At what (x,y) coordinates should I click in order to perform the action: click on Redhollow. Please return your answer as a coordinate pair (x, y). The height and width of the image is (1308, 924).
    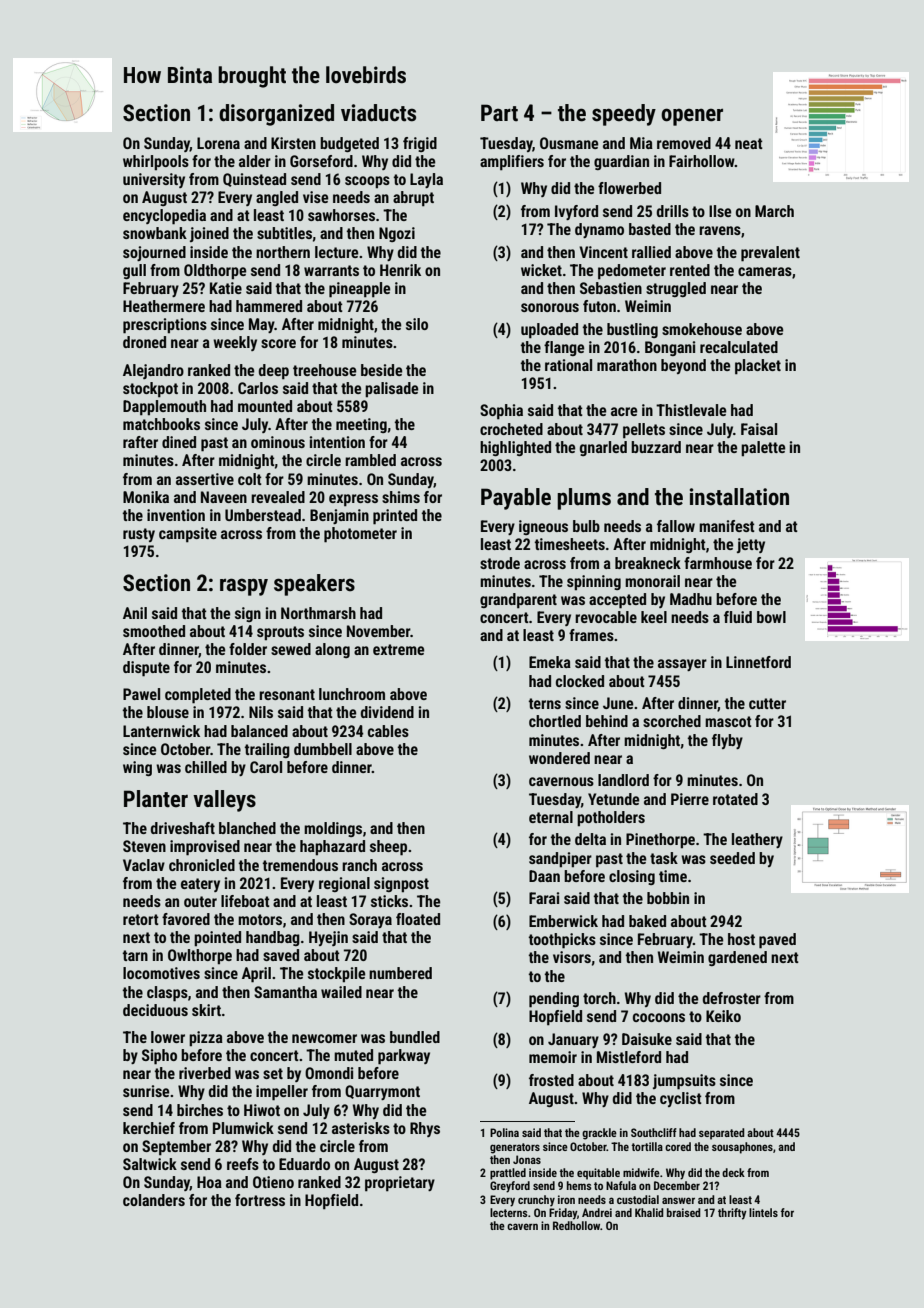
    Looking at the image, I should click on (577, 1225).
